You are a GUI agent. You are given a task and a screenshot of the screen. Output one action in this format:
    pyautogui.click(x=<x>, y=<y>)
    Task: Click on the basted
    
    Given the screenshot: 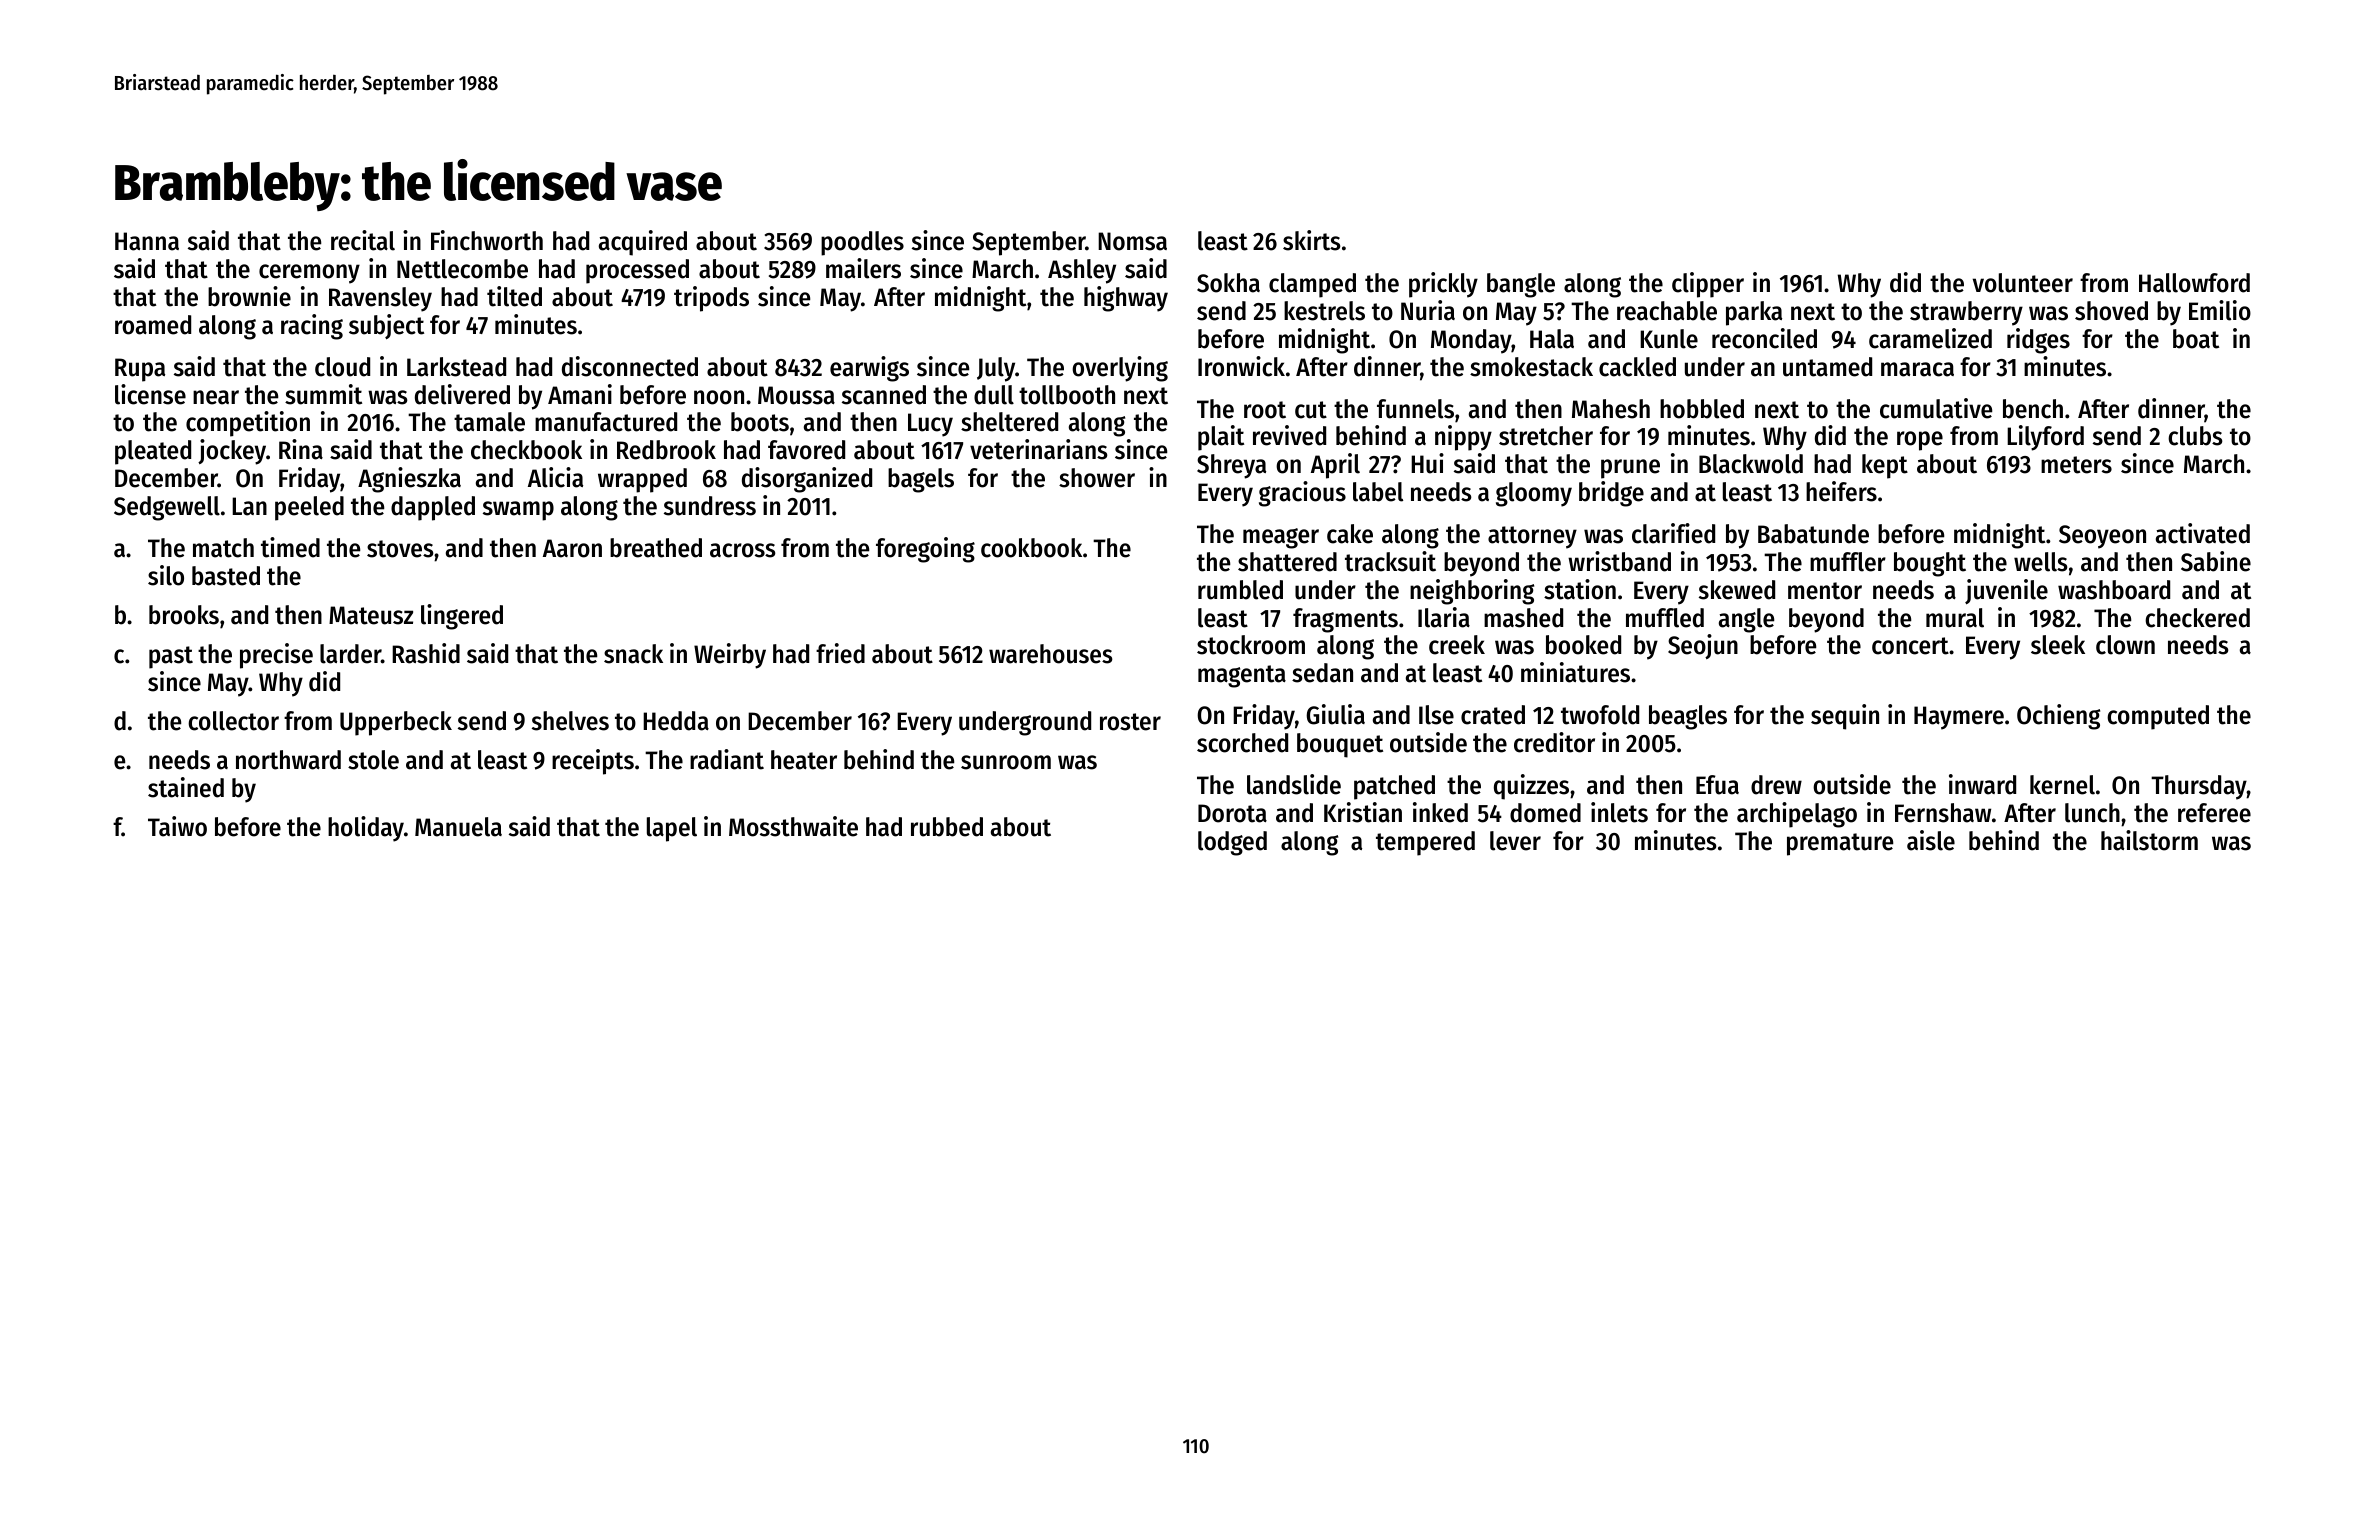 What is the action you would take?
    pyautogui.click(x=226, y=576)
